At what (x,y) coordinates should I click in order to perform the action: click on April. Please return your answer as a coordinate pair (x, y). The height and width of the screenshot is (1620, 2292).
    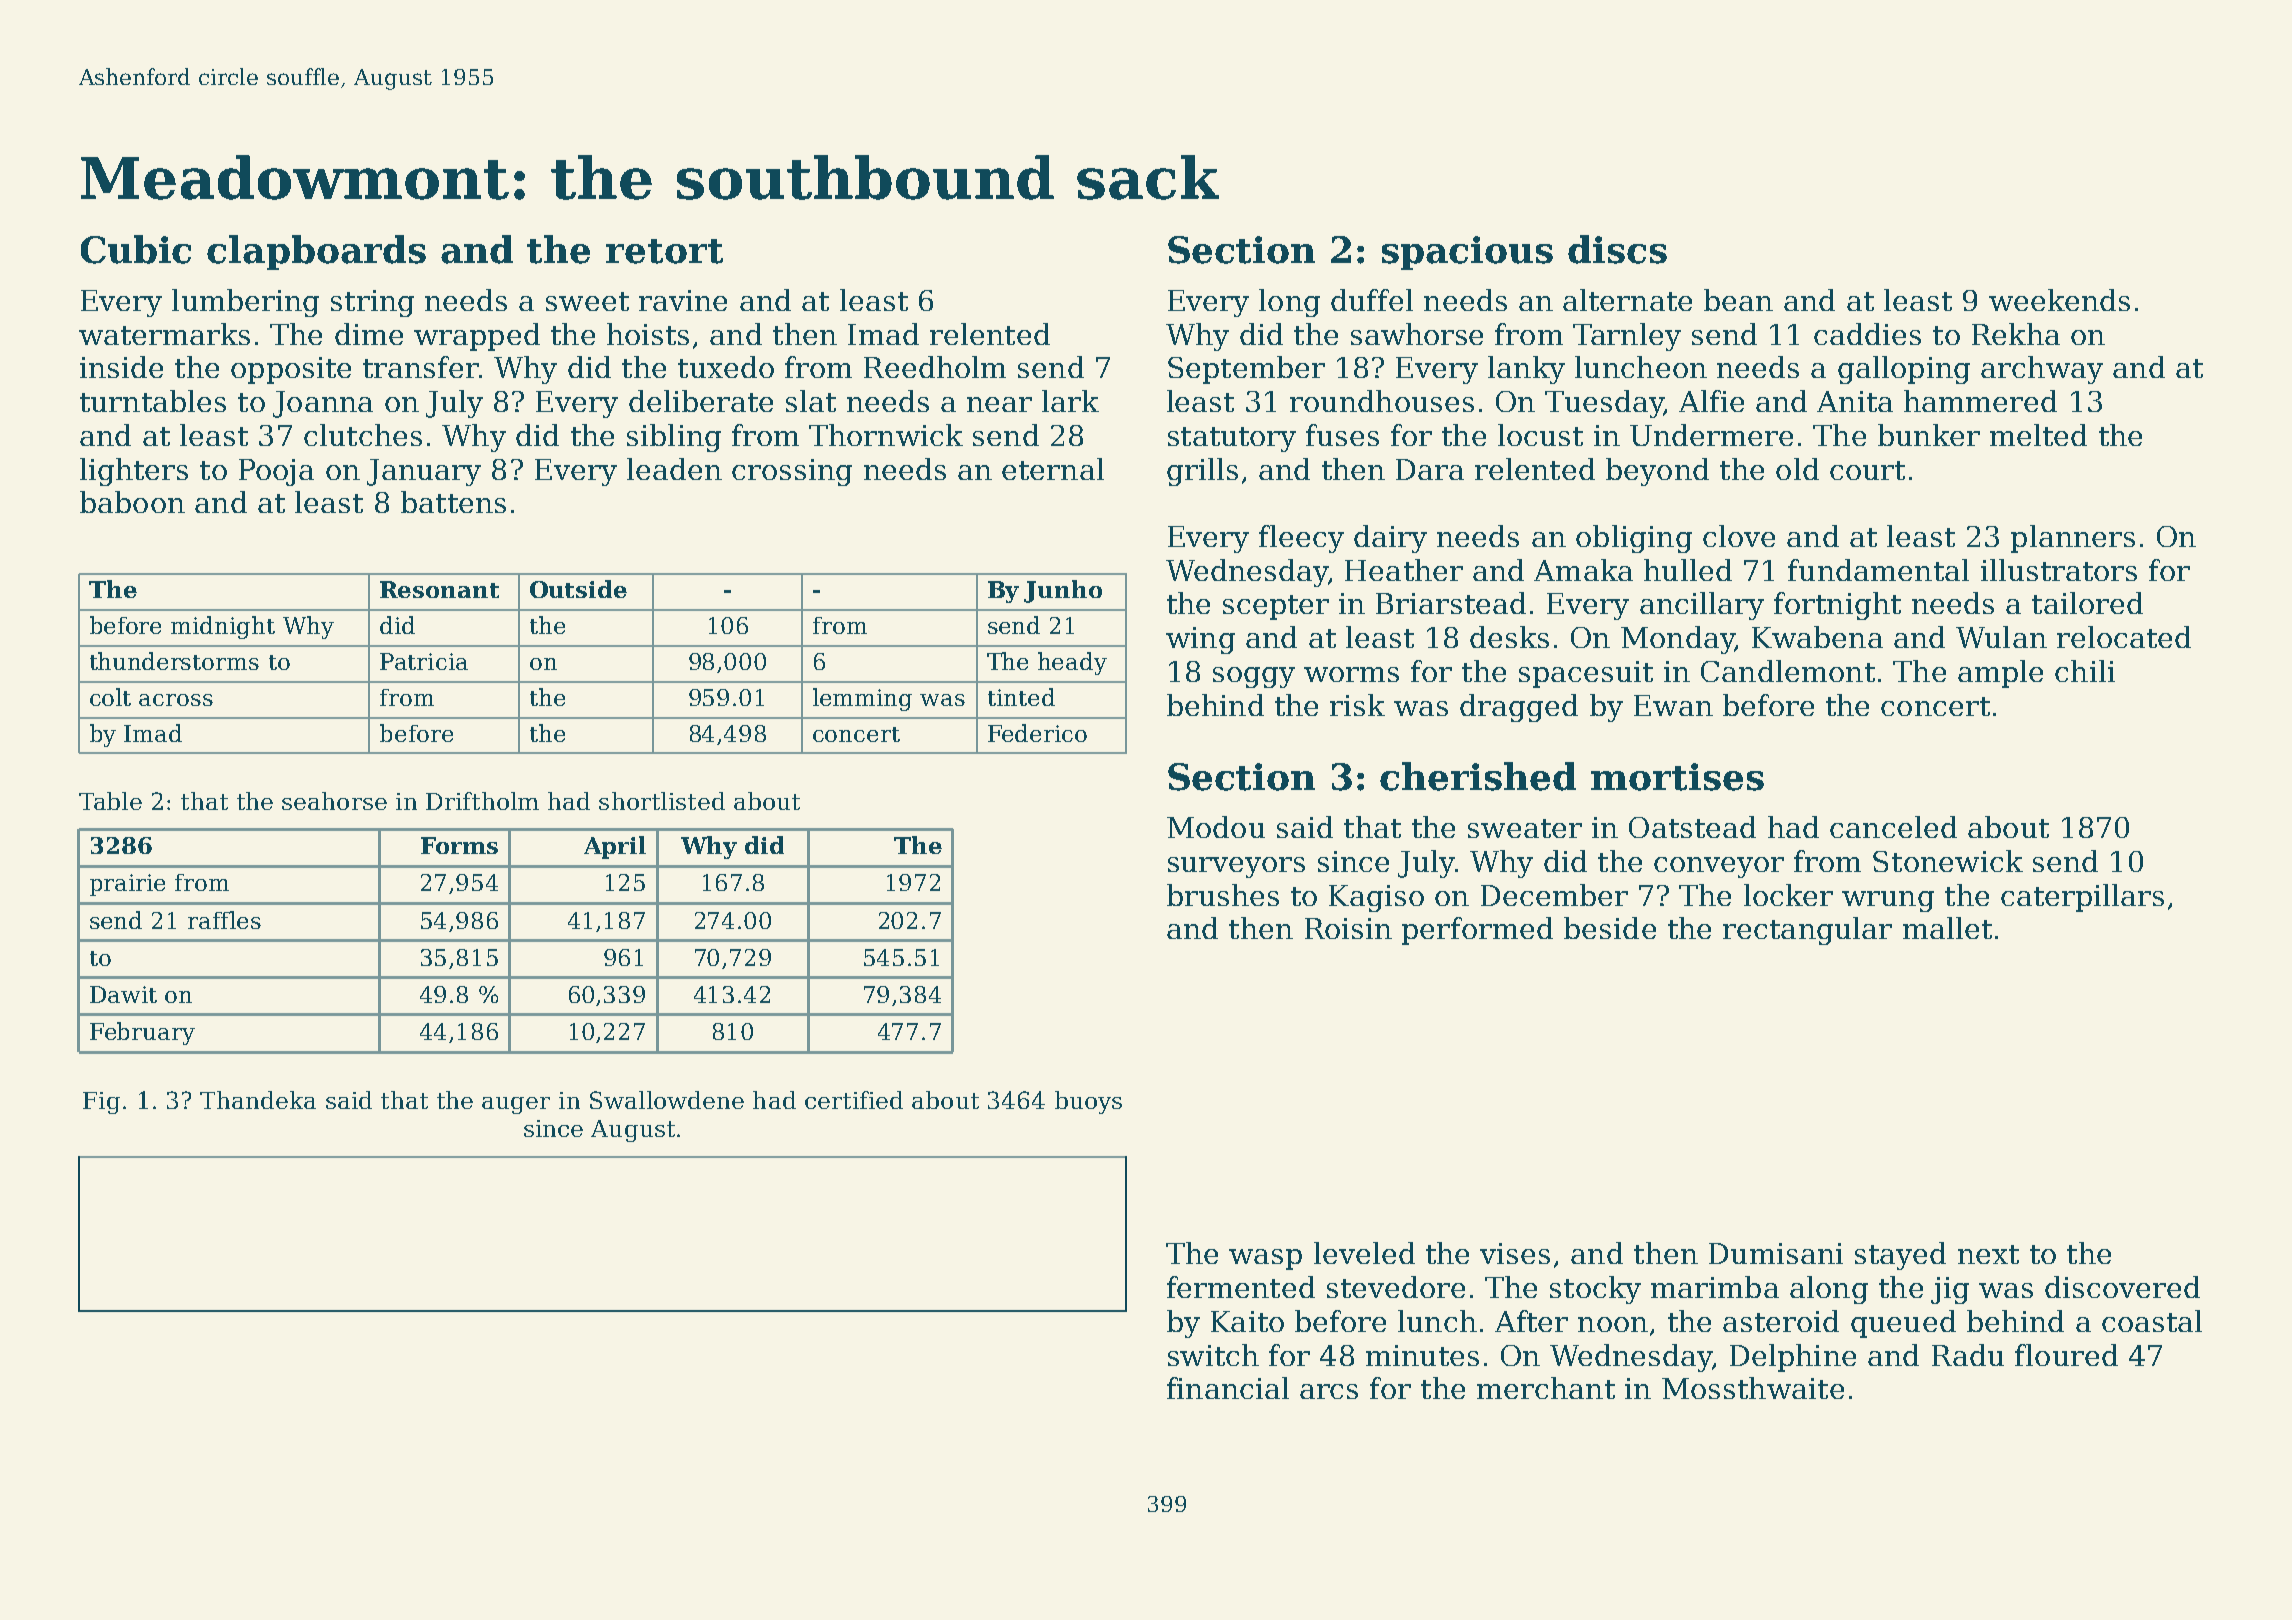
    Looking at the image, I should click on (615, 847).
